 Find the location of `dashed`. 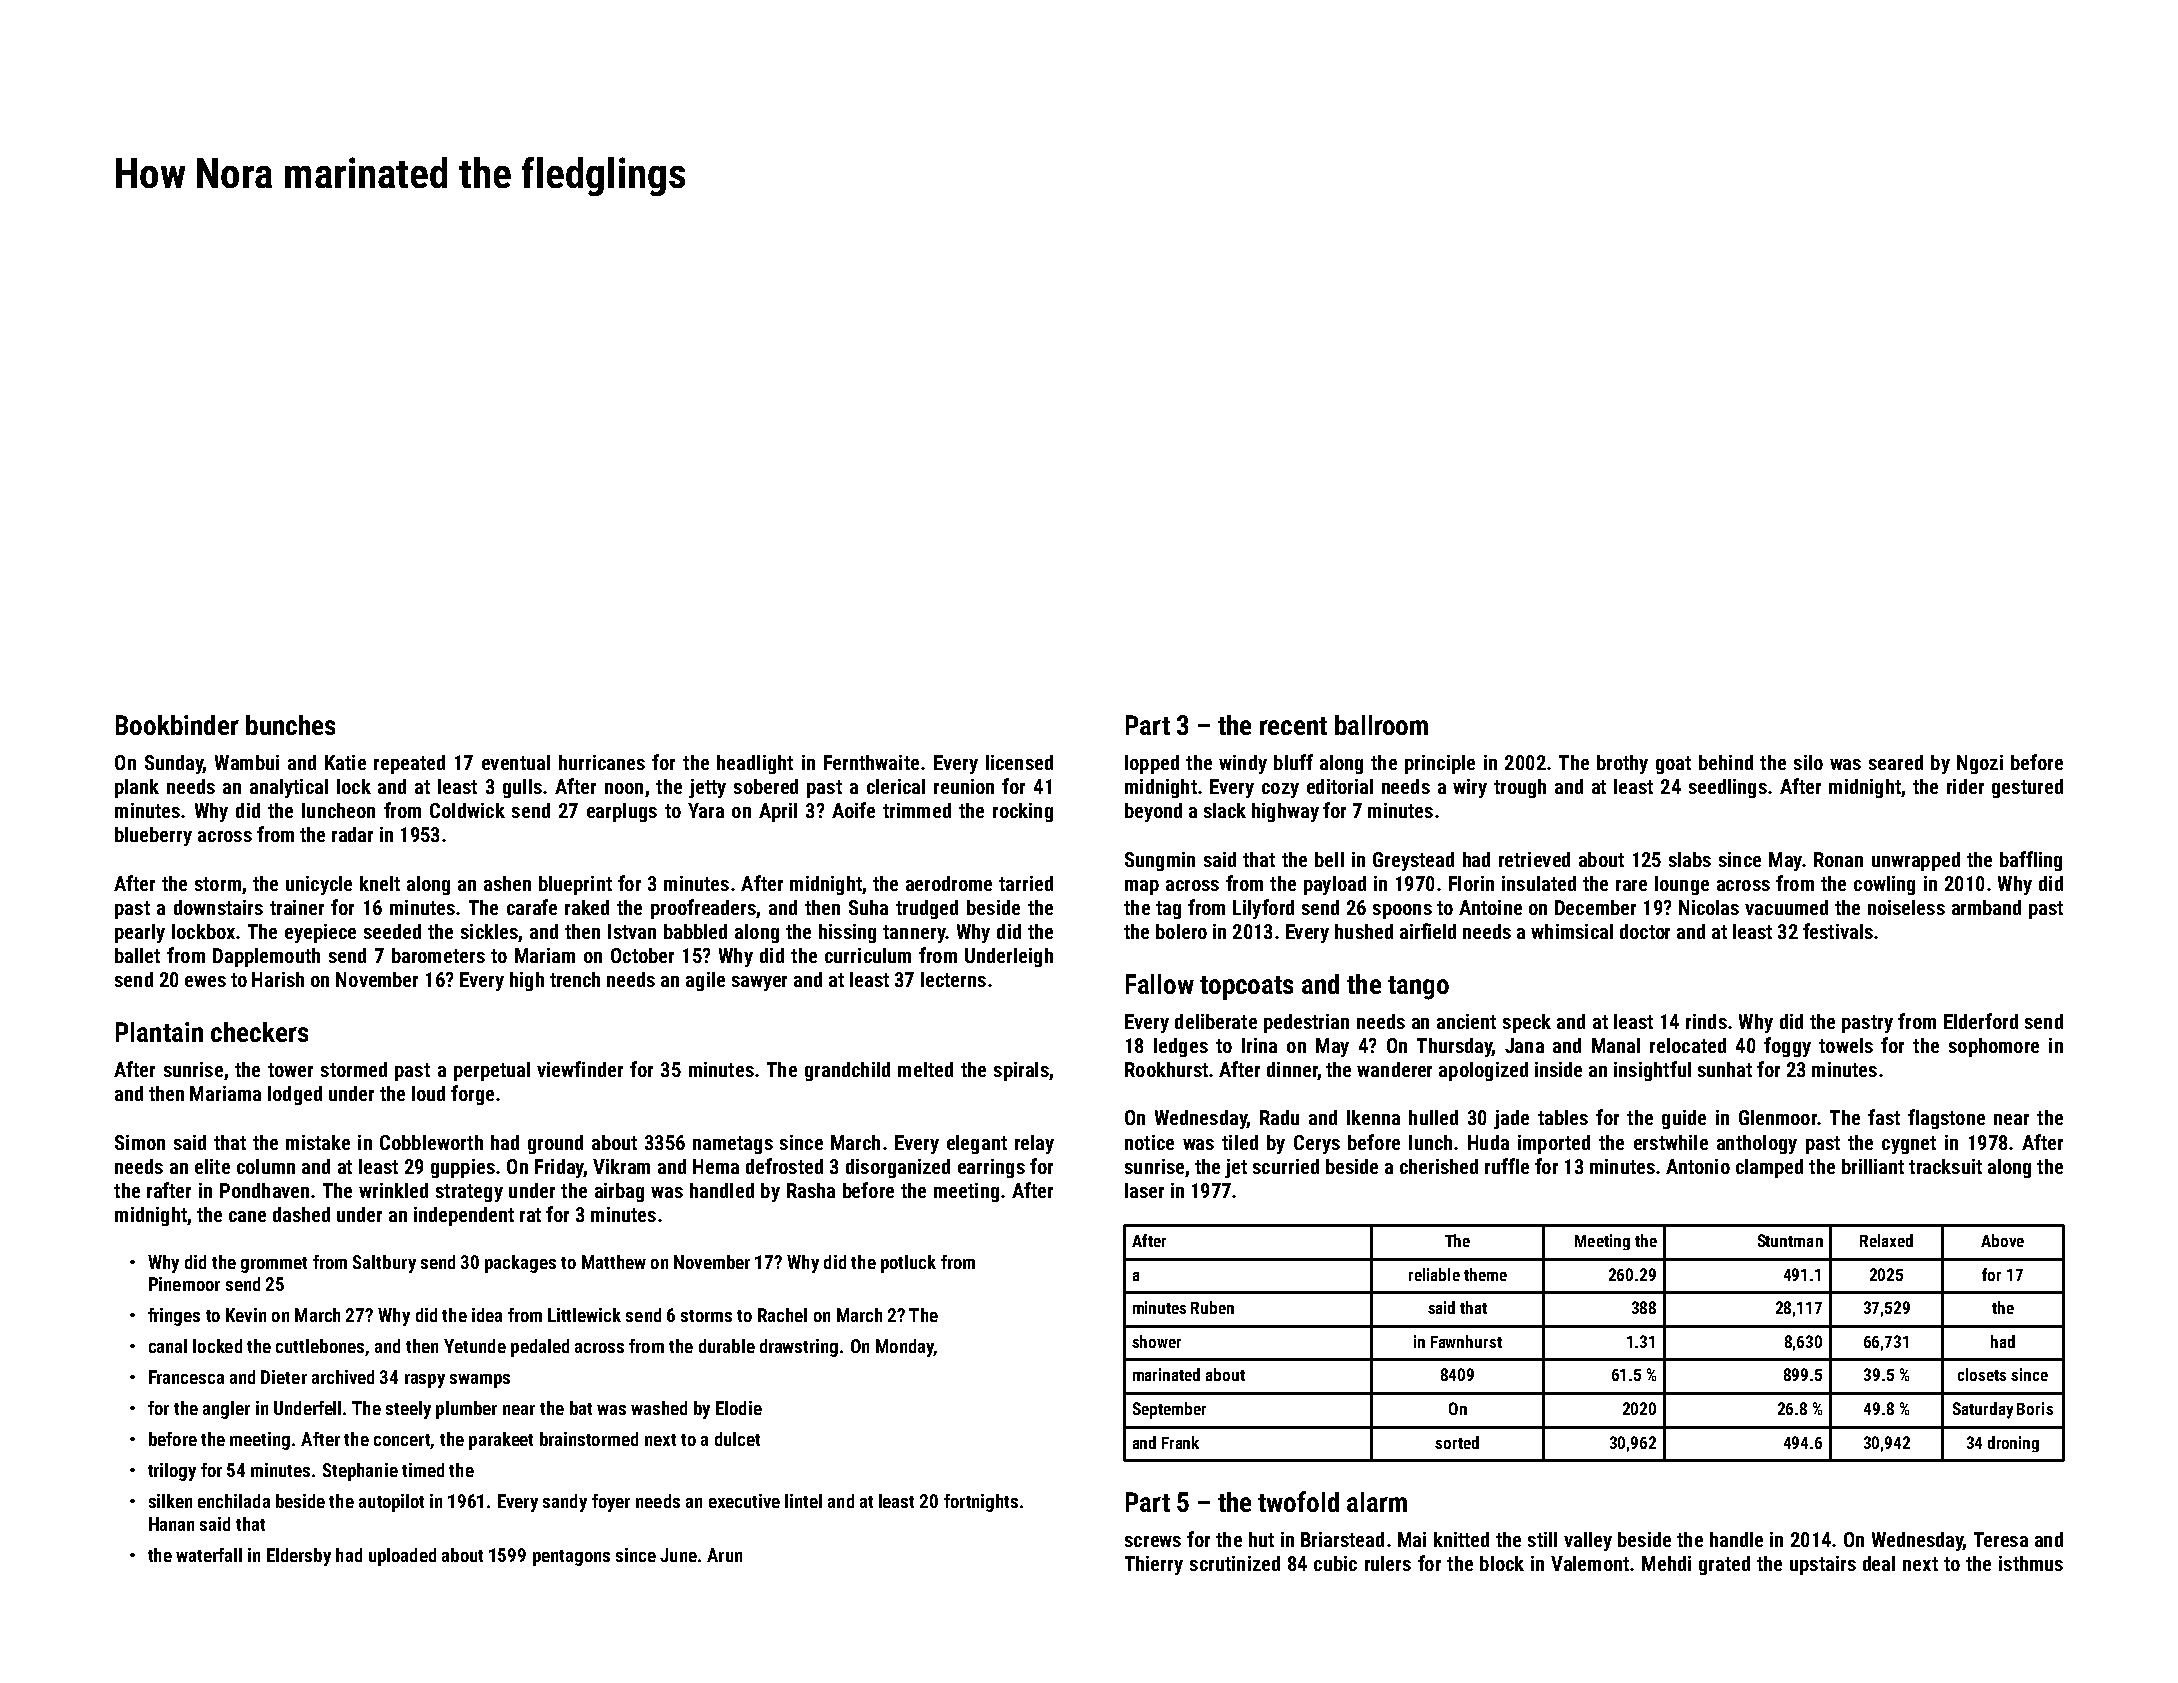

dashed is located at coordinates (301, 1214).
